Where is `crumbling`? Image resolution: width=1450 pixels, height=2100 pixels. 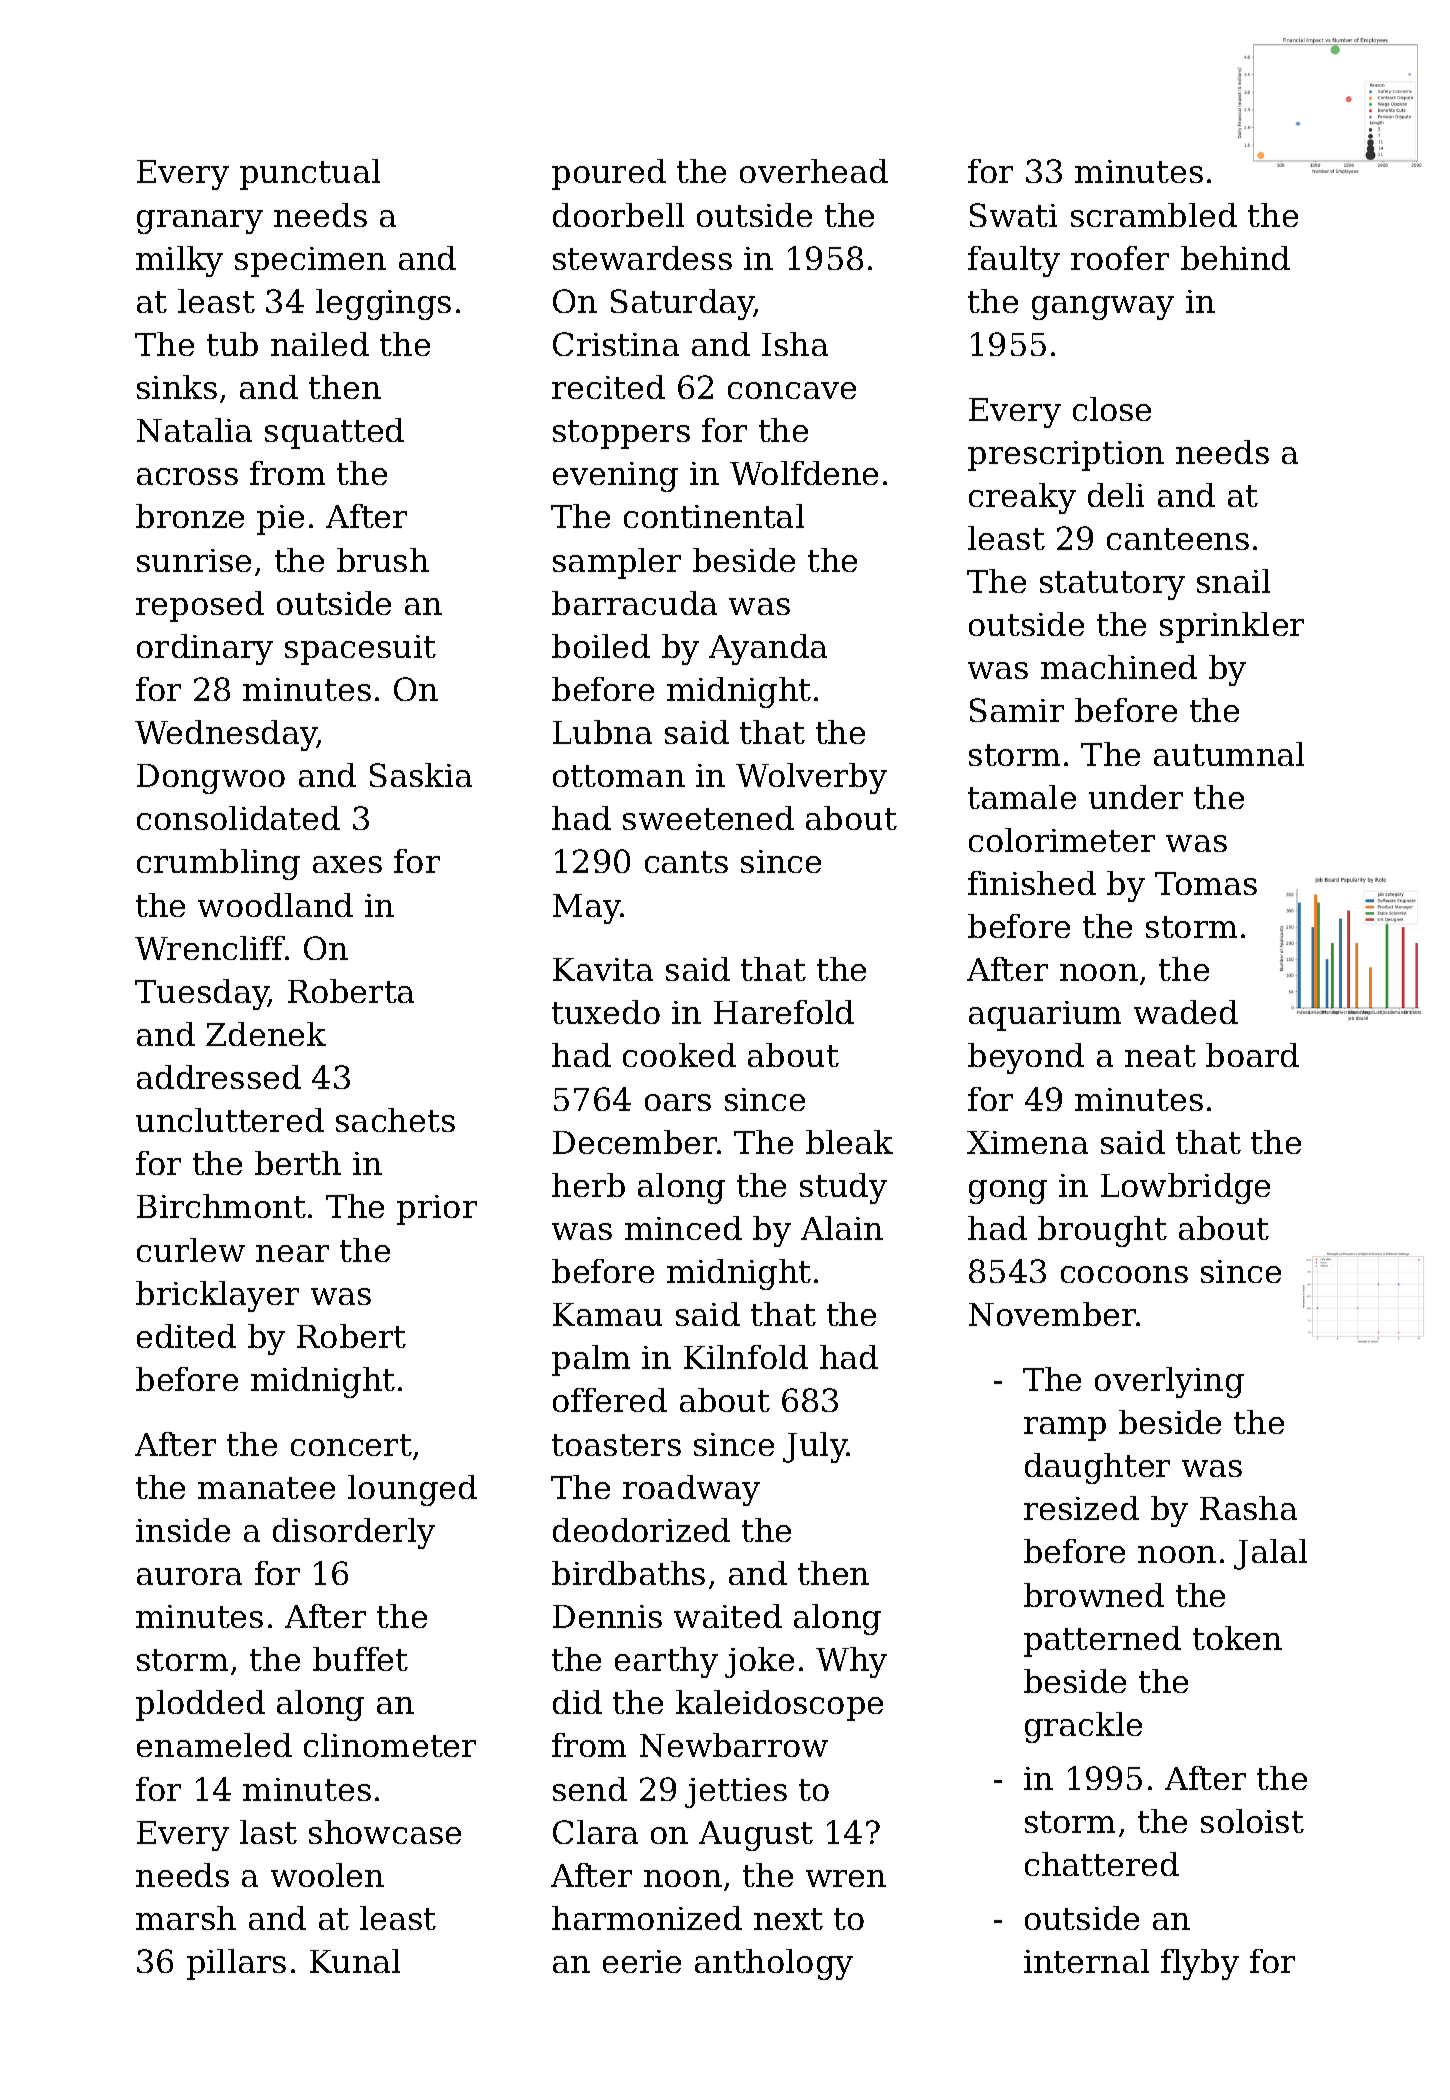
crumbling is located at coordinates (218, 864).
